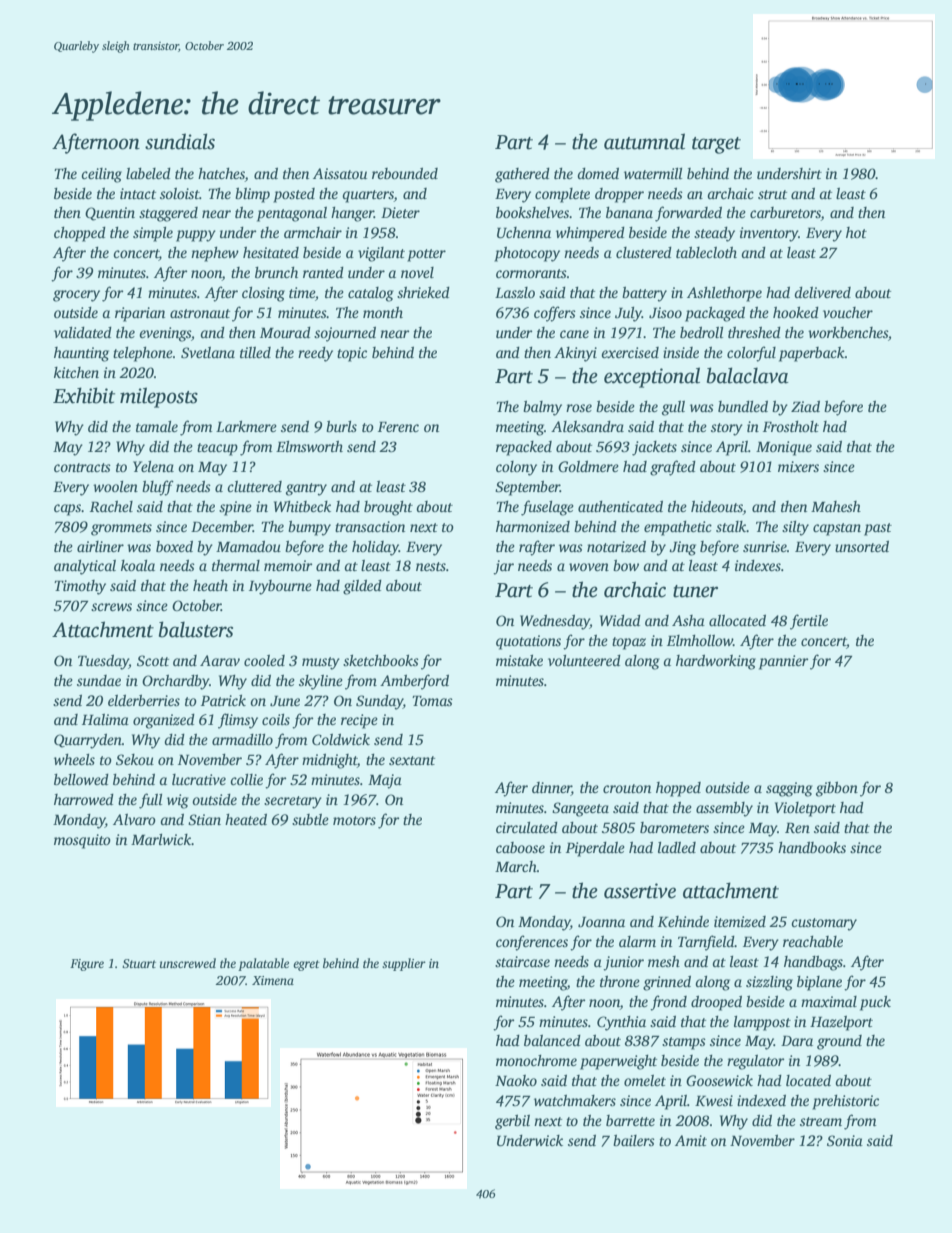 This screenshot has height=1233, width=952. What do you see at coordinates (354, 820) in the screenshot?
I see `motors` at bounding box center [354, 820].
